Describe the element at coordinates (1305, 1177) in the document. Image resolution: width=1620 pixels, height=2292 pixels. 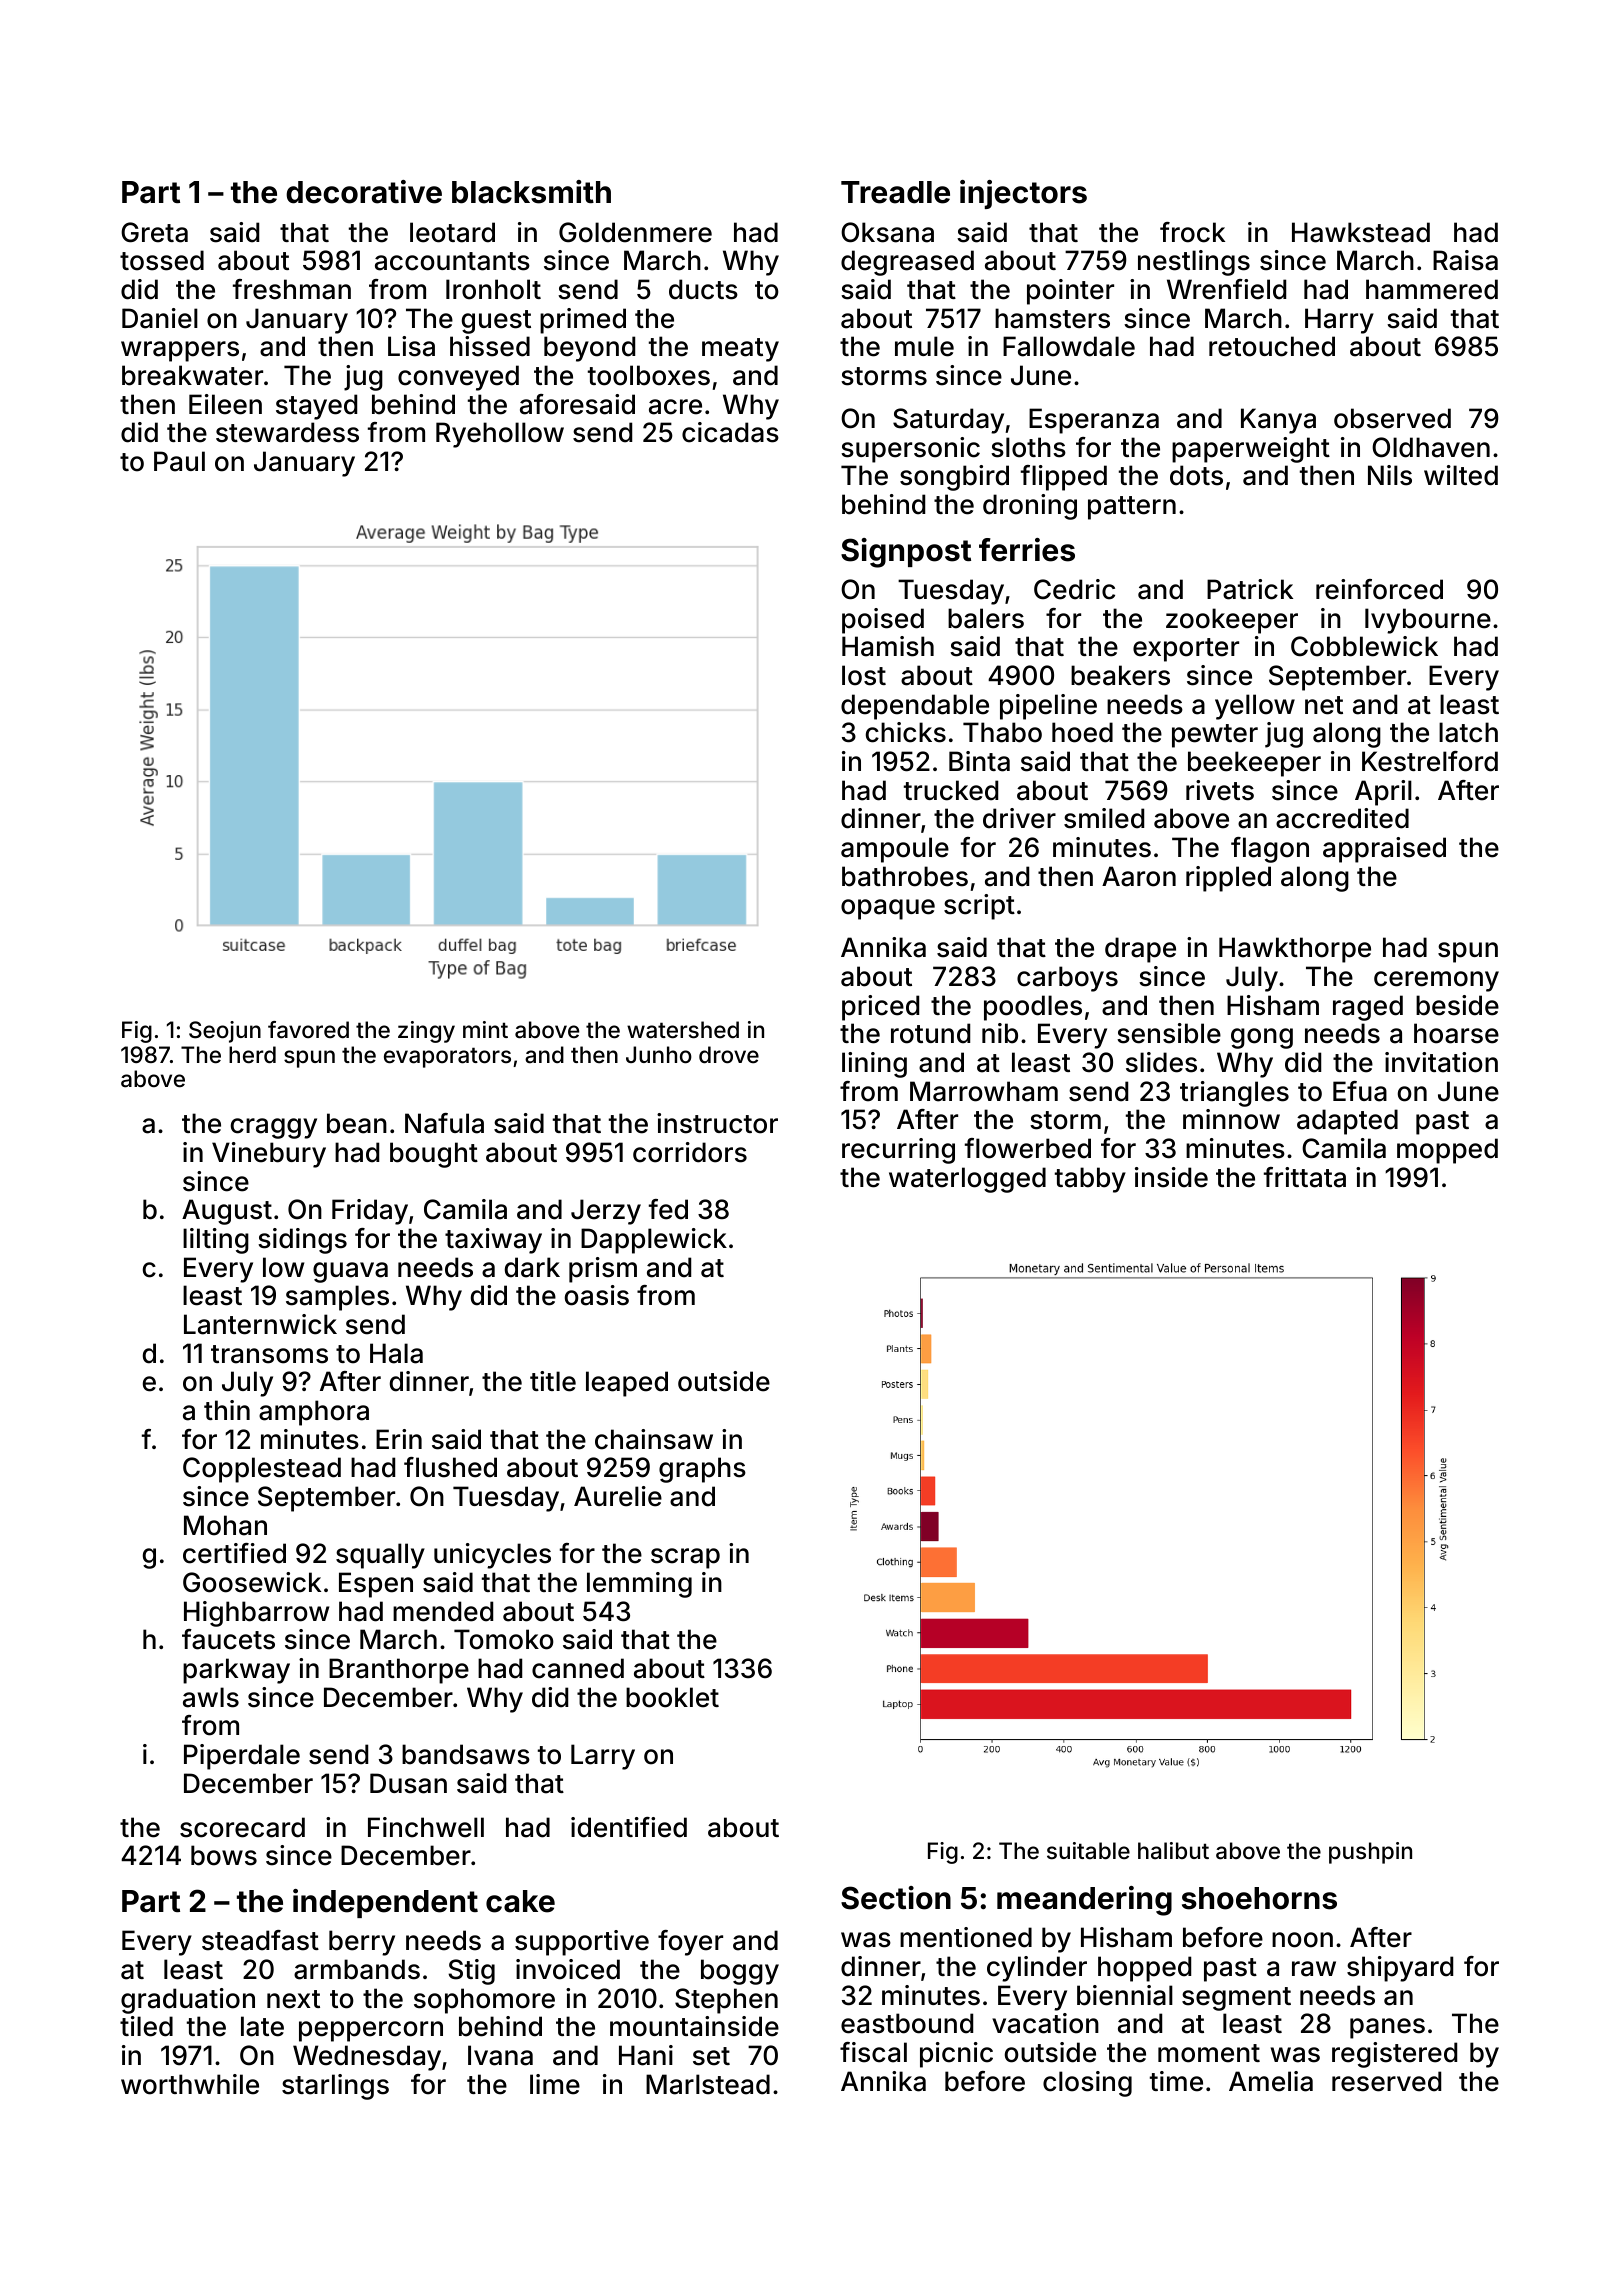
I see `frittata` at that location.
